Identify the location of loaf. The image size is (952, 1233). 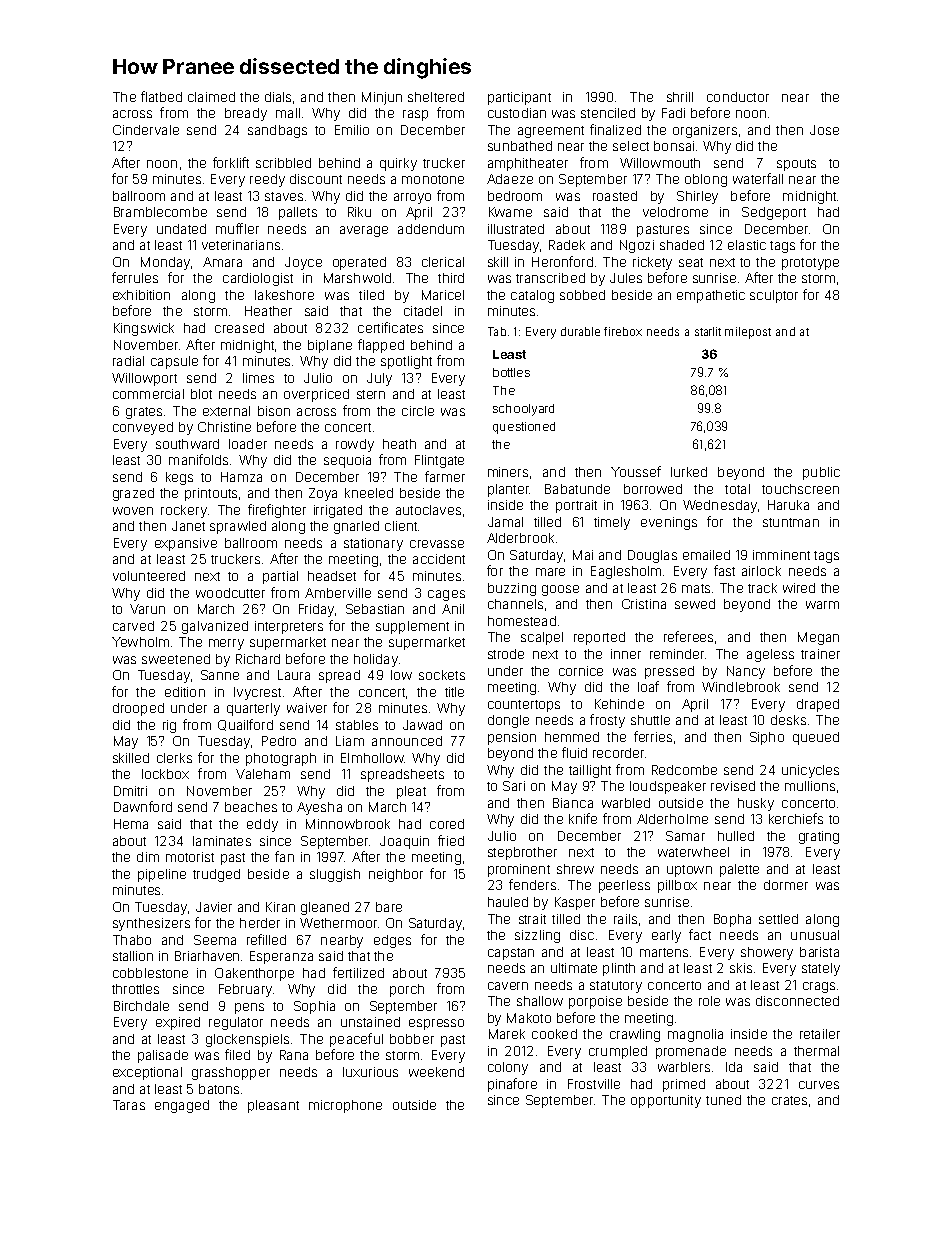
(648, 686).
